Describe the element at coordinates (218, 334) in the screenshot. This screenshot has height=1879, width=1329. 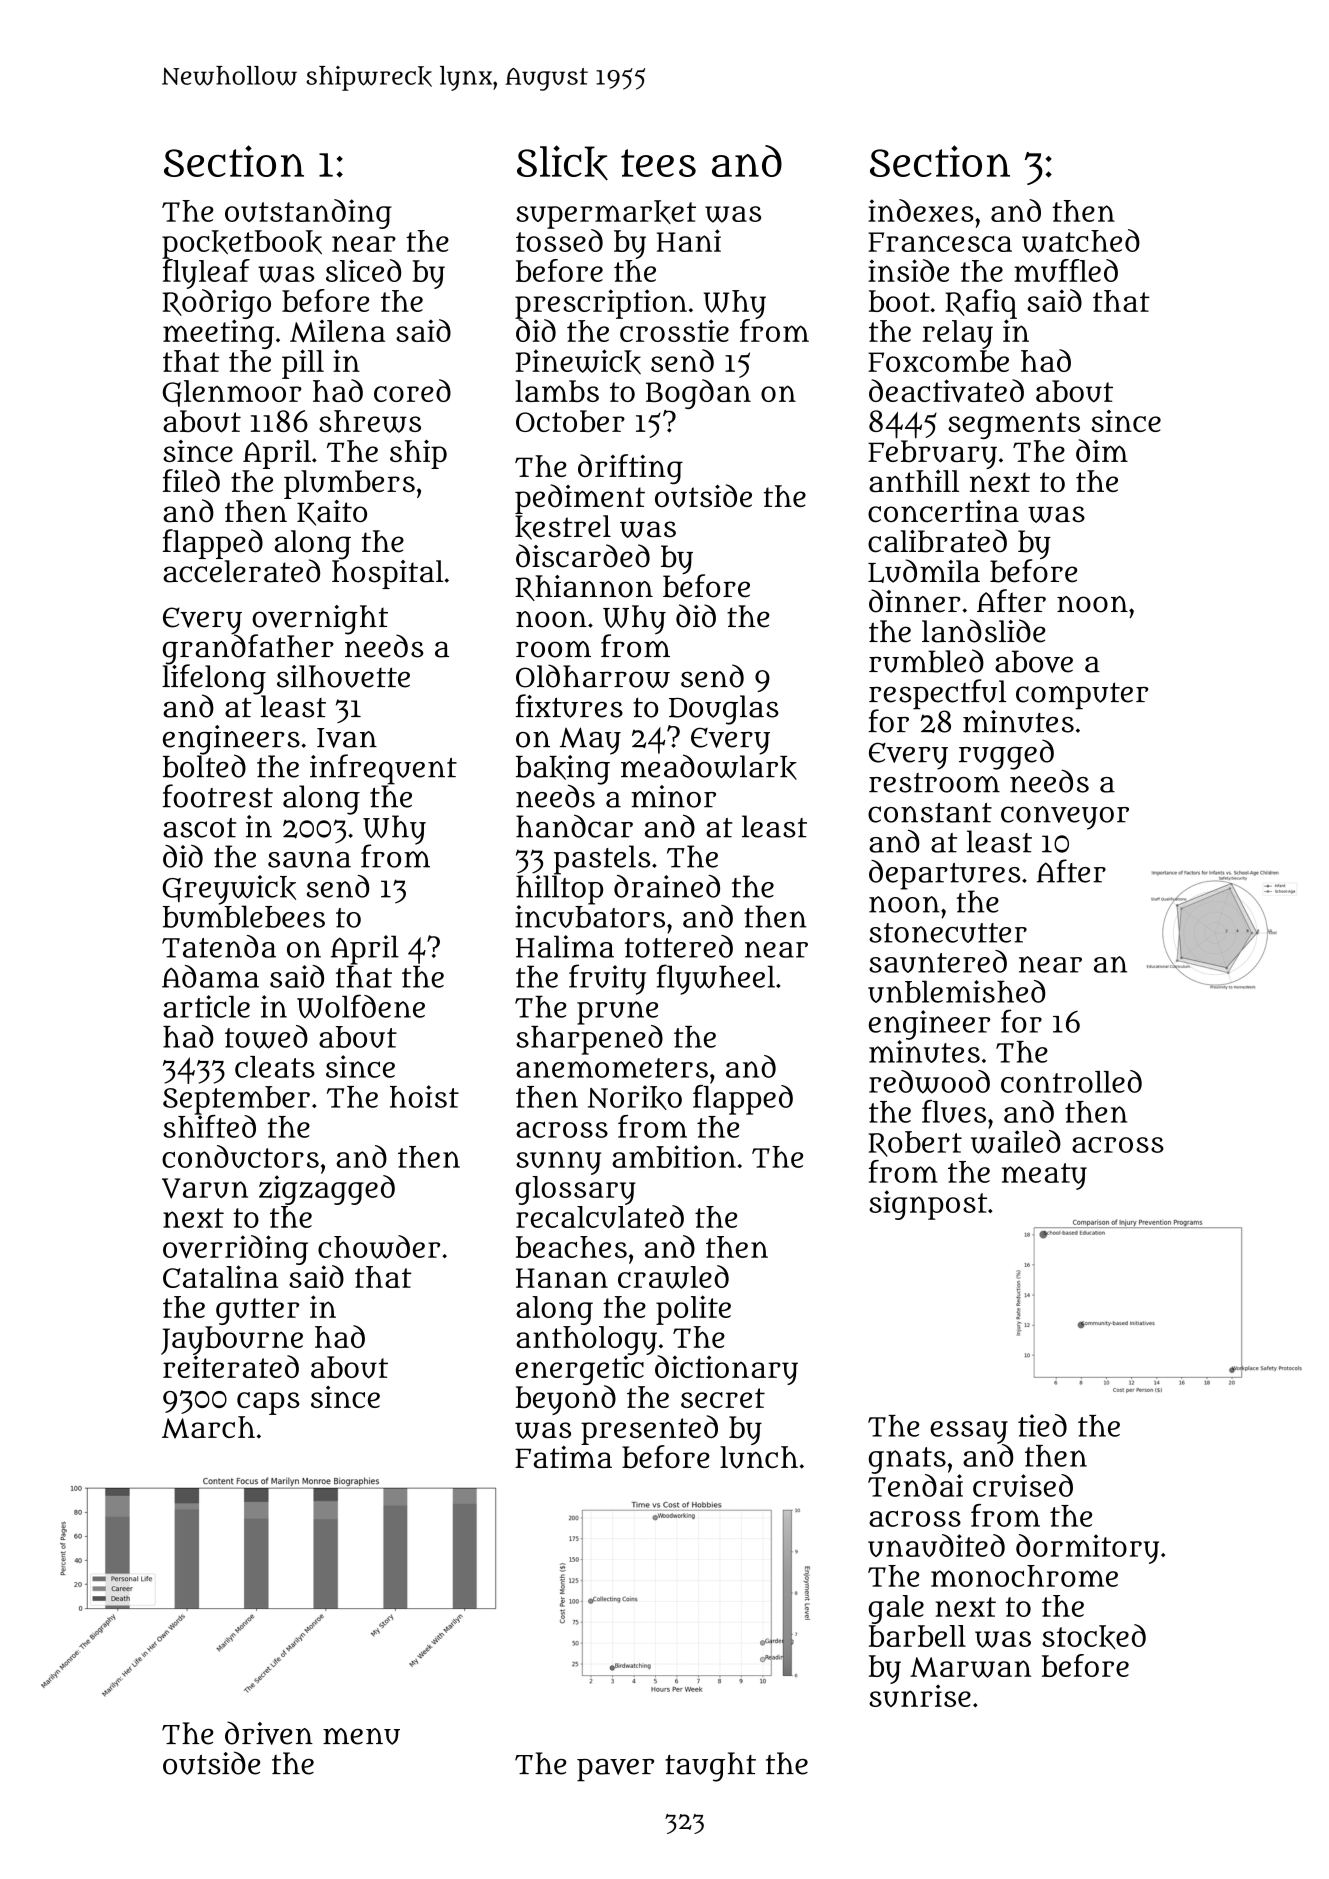
I see `meeting` at that location.
